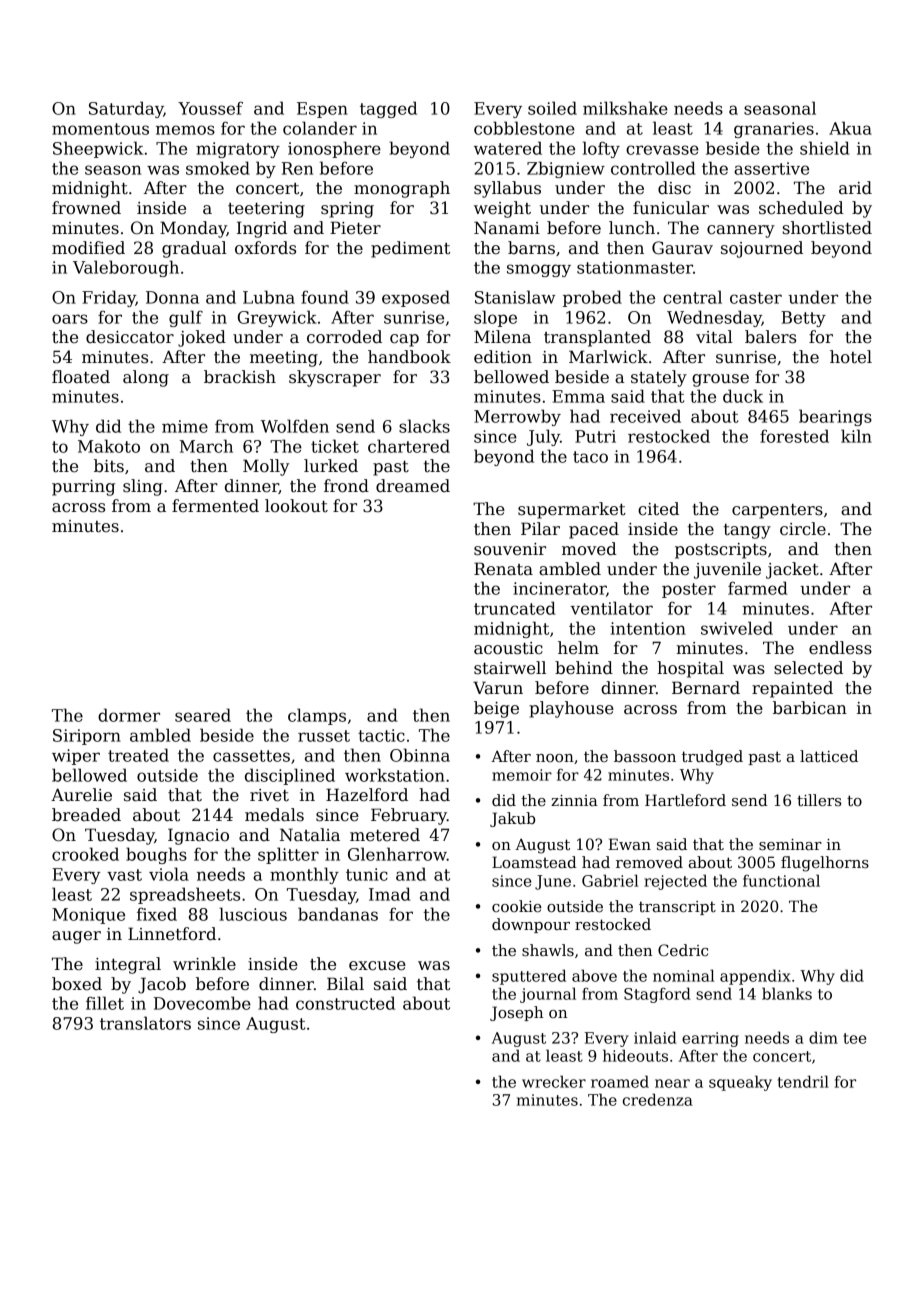  I want to click on fermented, so click(215, 506).
